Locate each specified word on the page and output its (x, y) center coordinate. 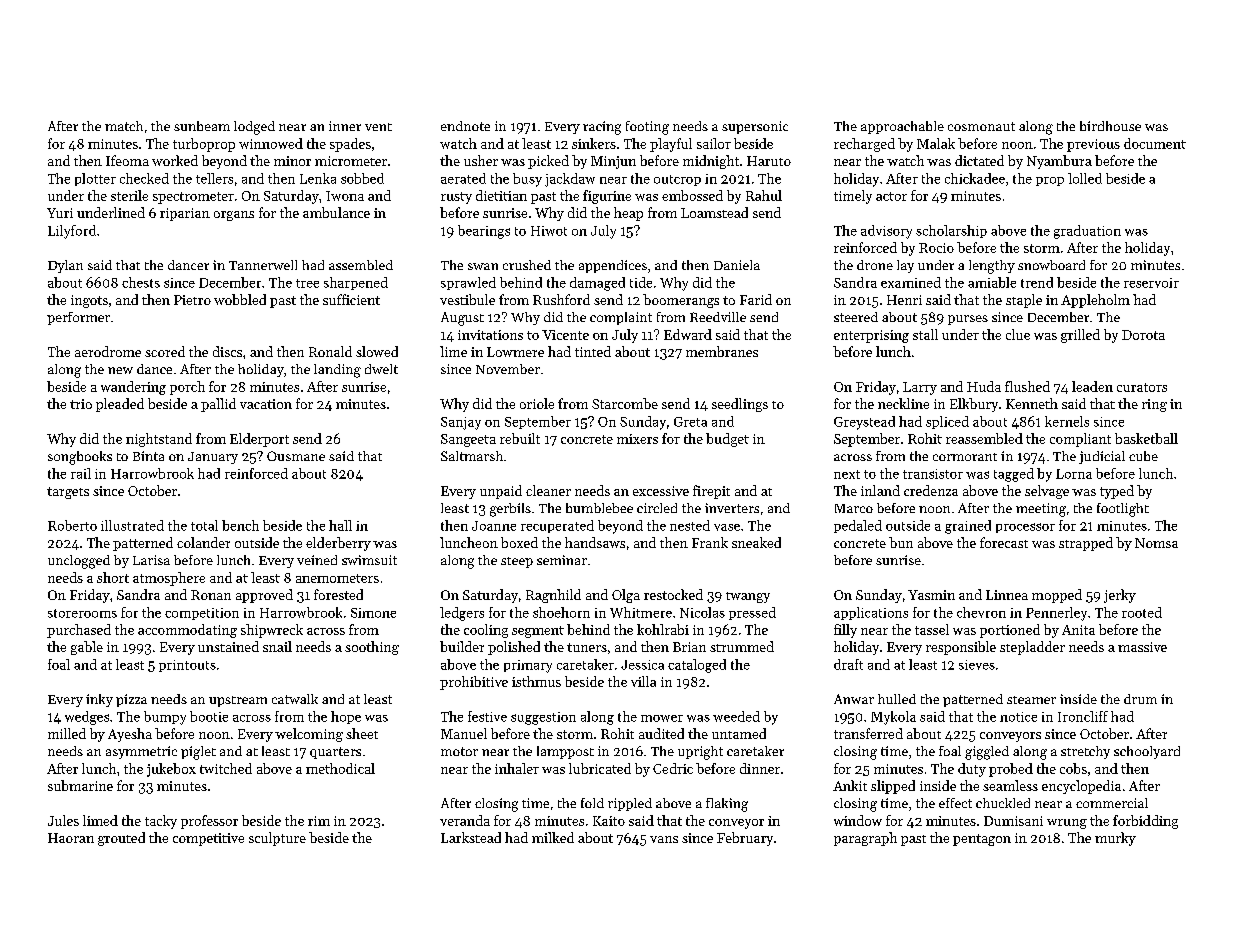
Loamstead (714, 212)
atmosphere (169, 579)
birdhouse (1110, 126)
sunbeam (202, 126)
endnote (465, 126)
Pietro (192, 300)
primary (528, 666)
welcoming (309, 735)
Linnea (1007, 595)
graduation (1087, 232)
